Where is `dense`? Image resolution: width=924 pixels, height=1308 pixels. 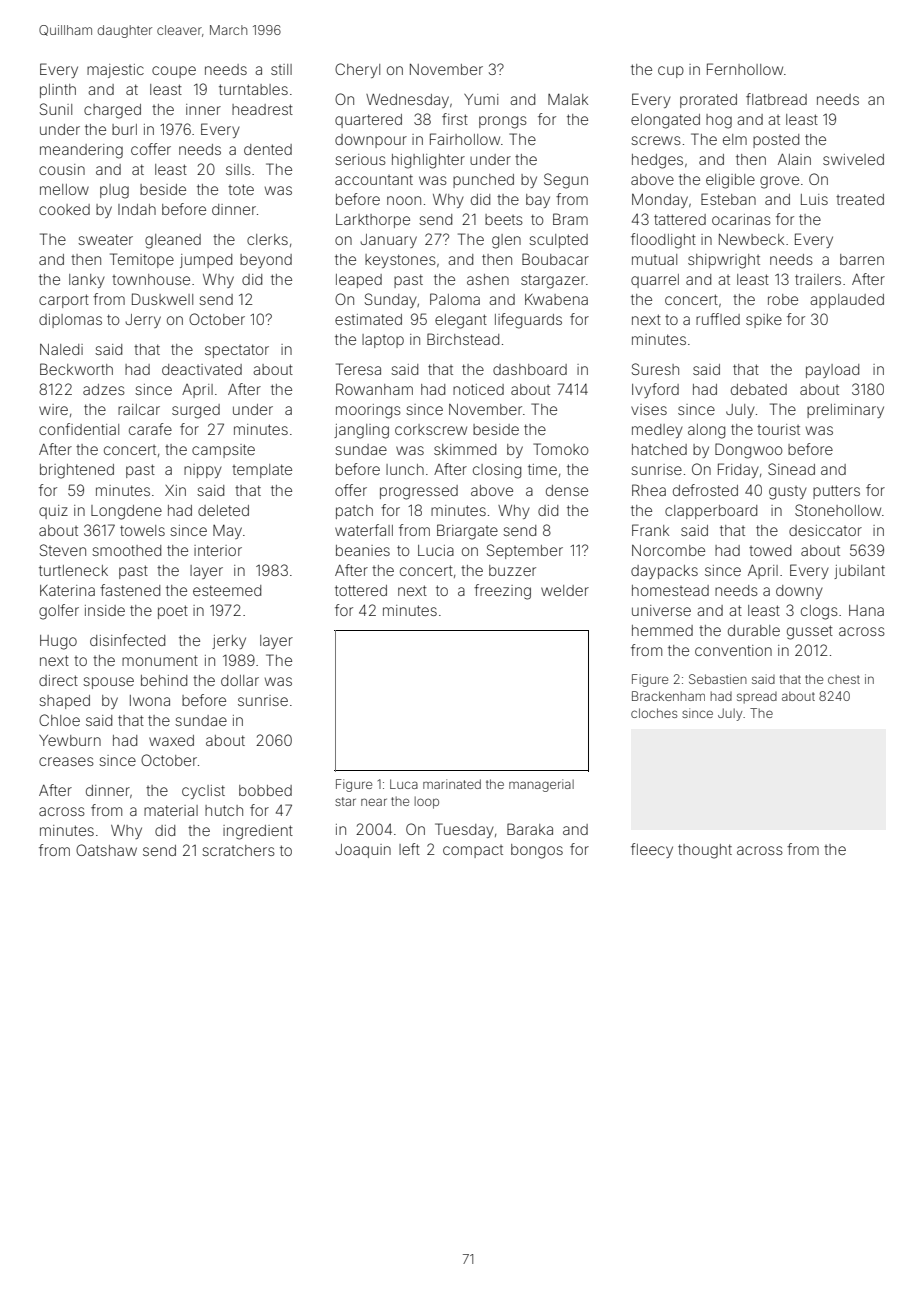
dense is located at coordinates (567, 490).
